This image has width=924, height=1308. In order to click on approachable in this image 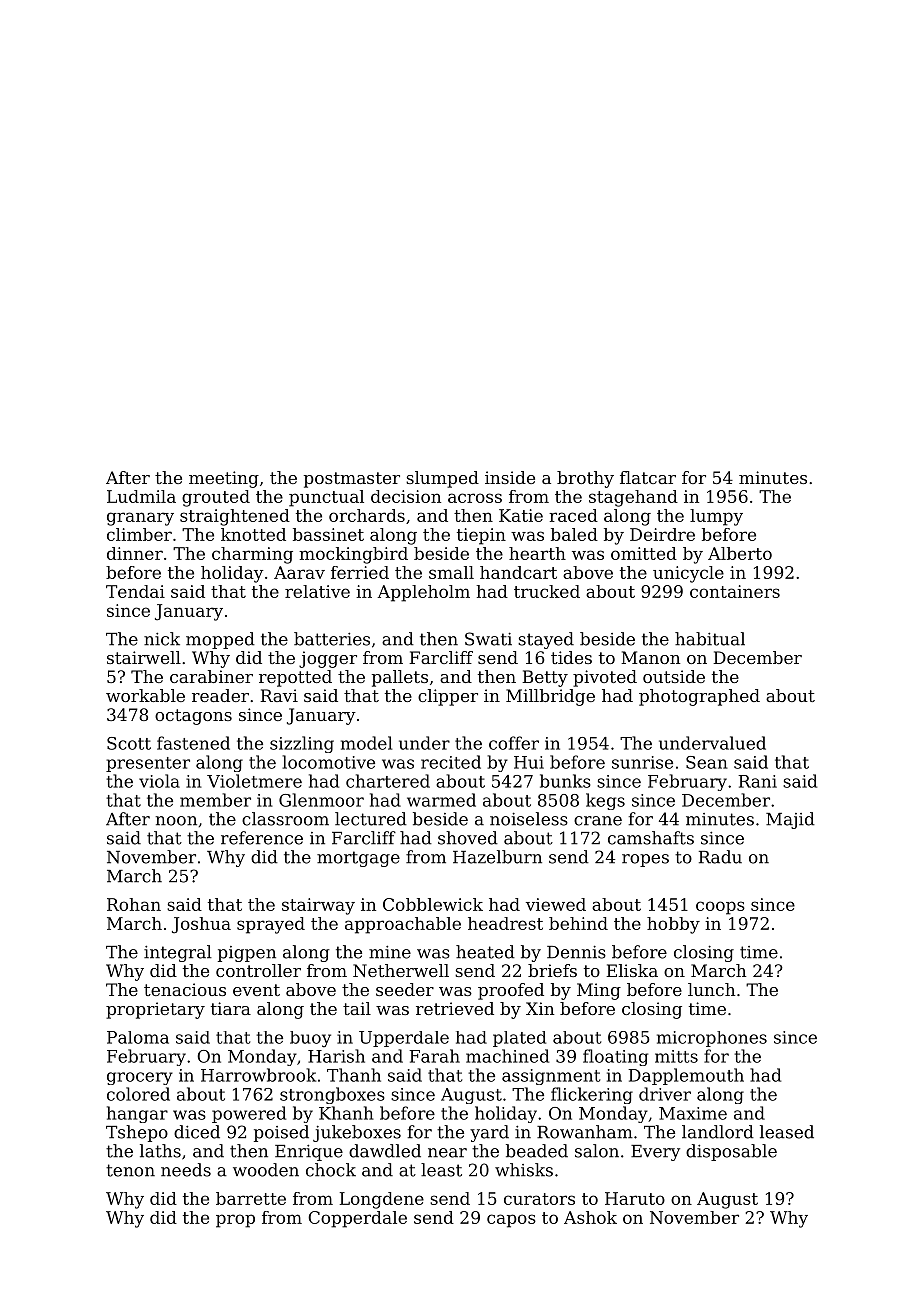, I will do `click(403, 925)`.
